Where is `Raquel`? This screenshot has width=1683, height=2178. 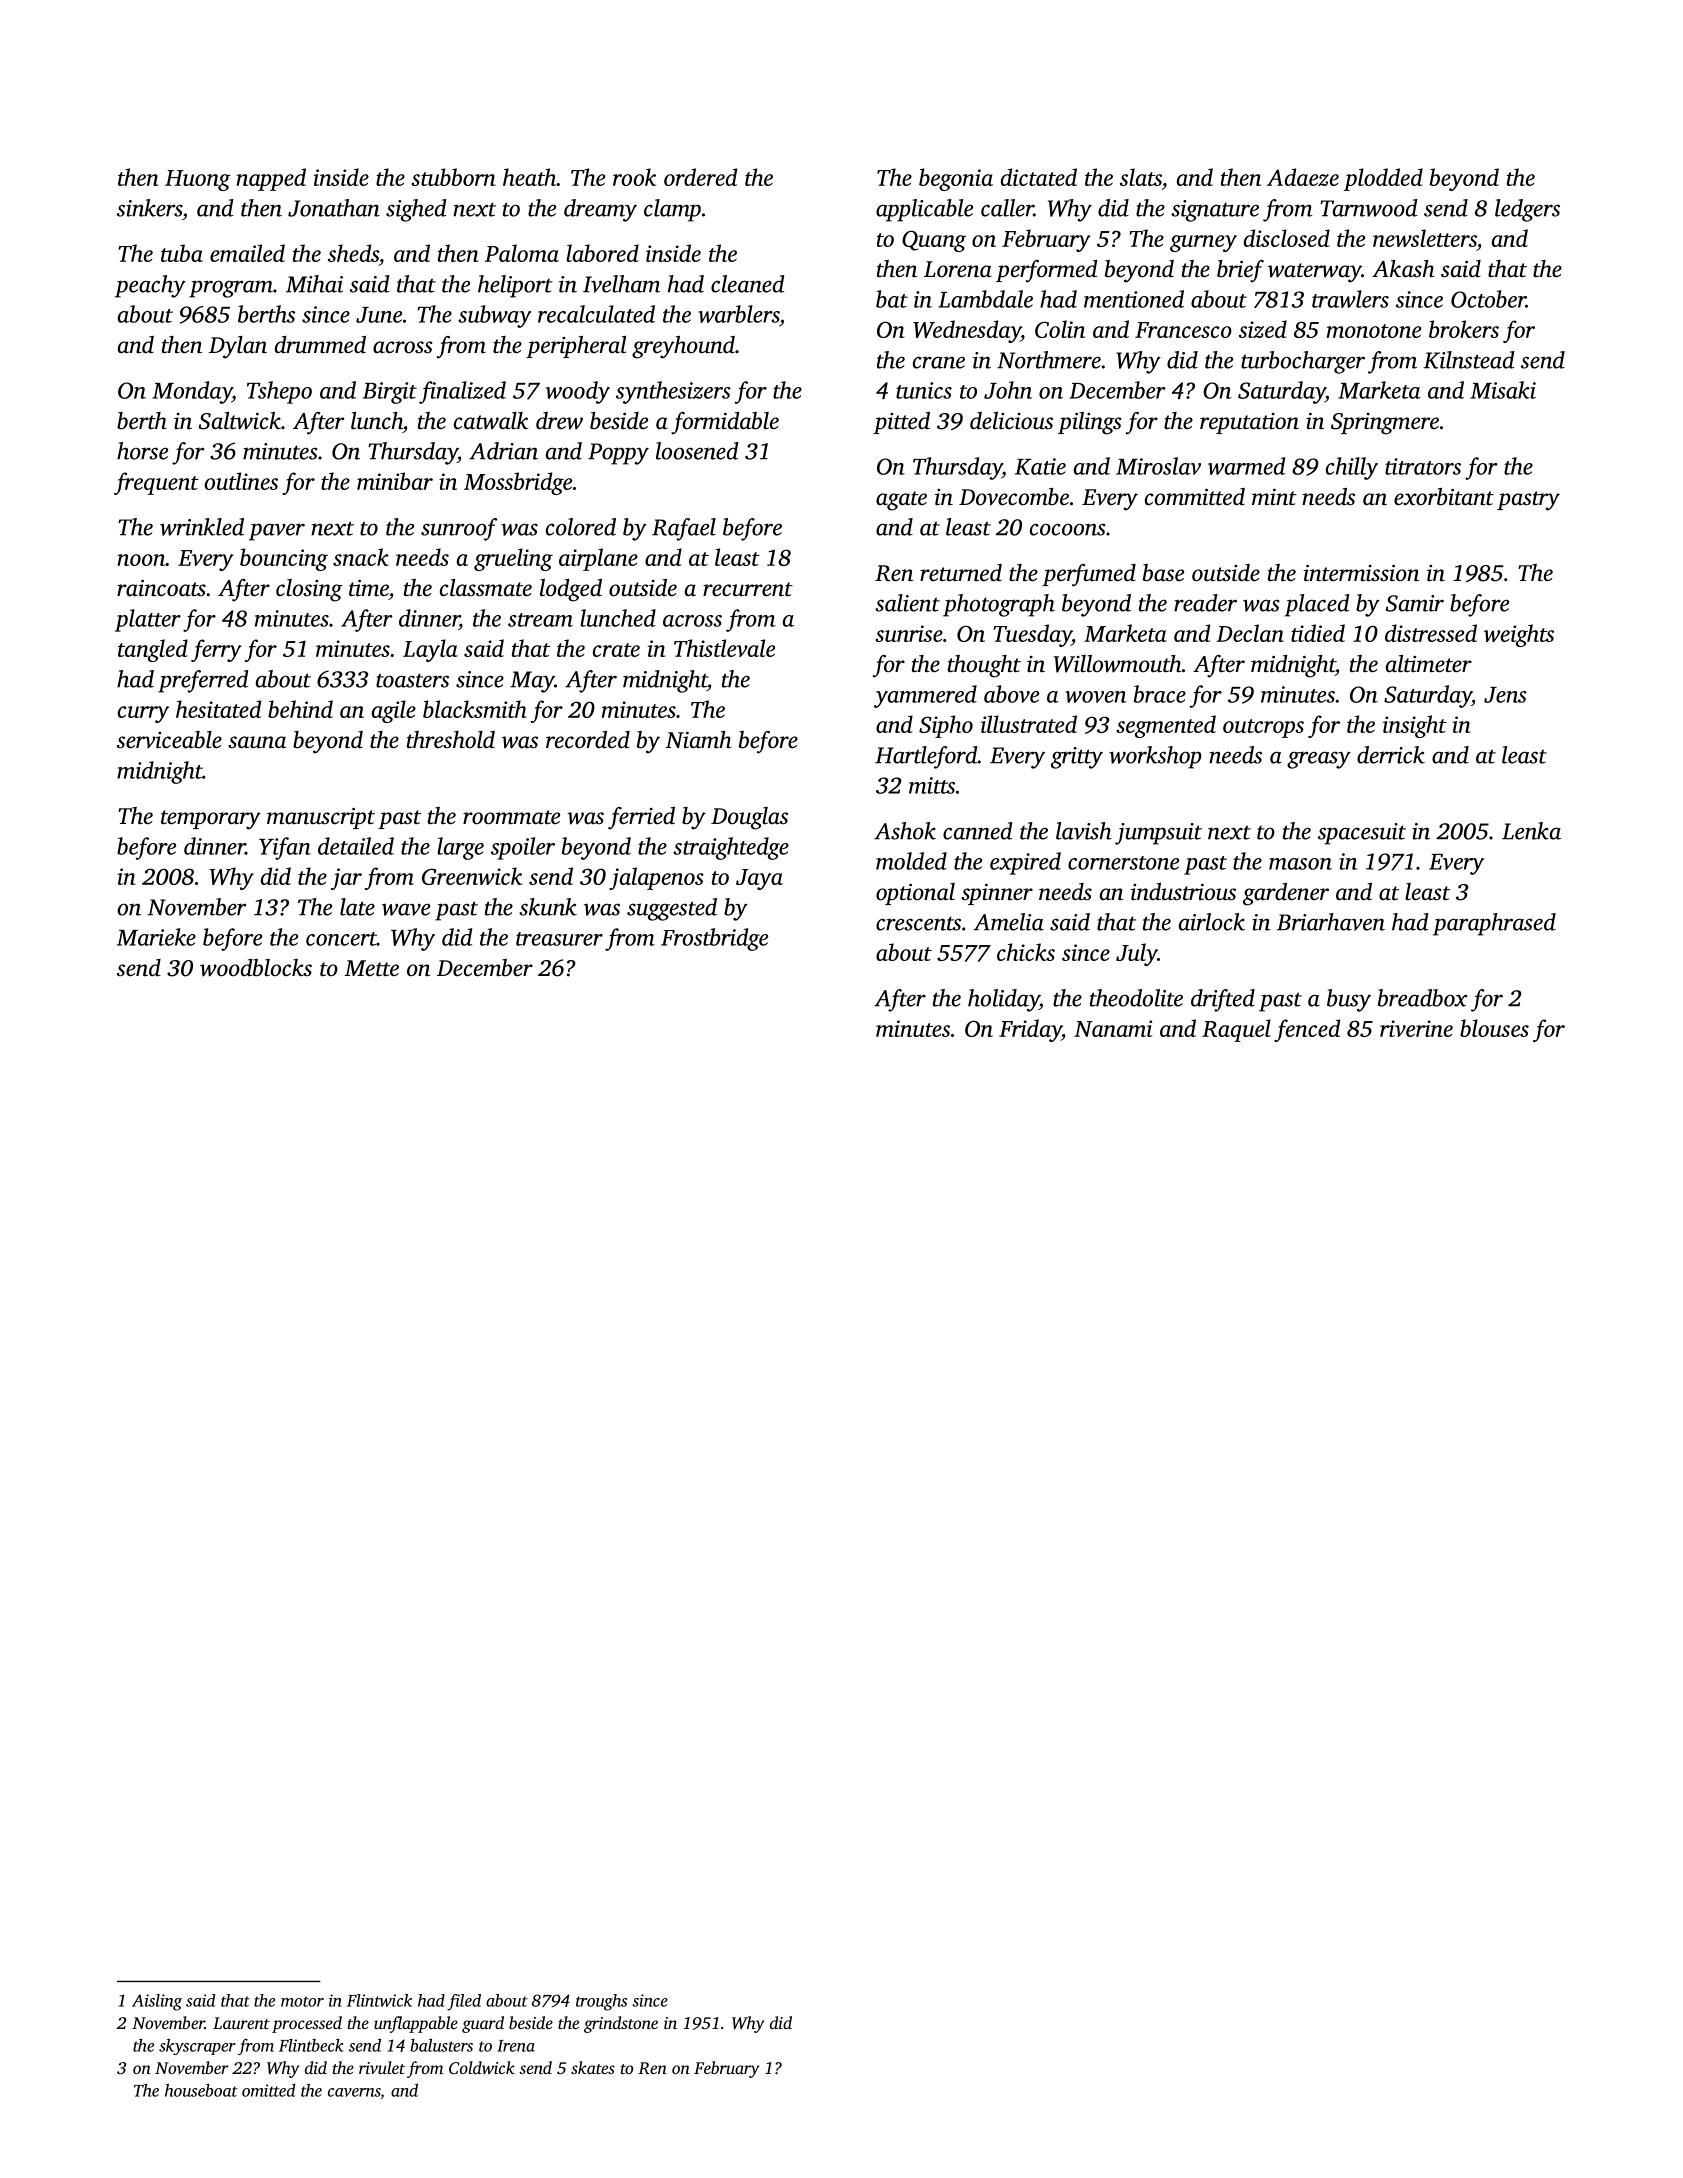 Raquel is located at coordinates (1236, 1030).
